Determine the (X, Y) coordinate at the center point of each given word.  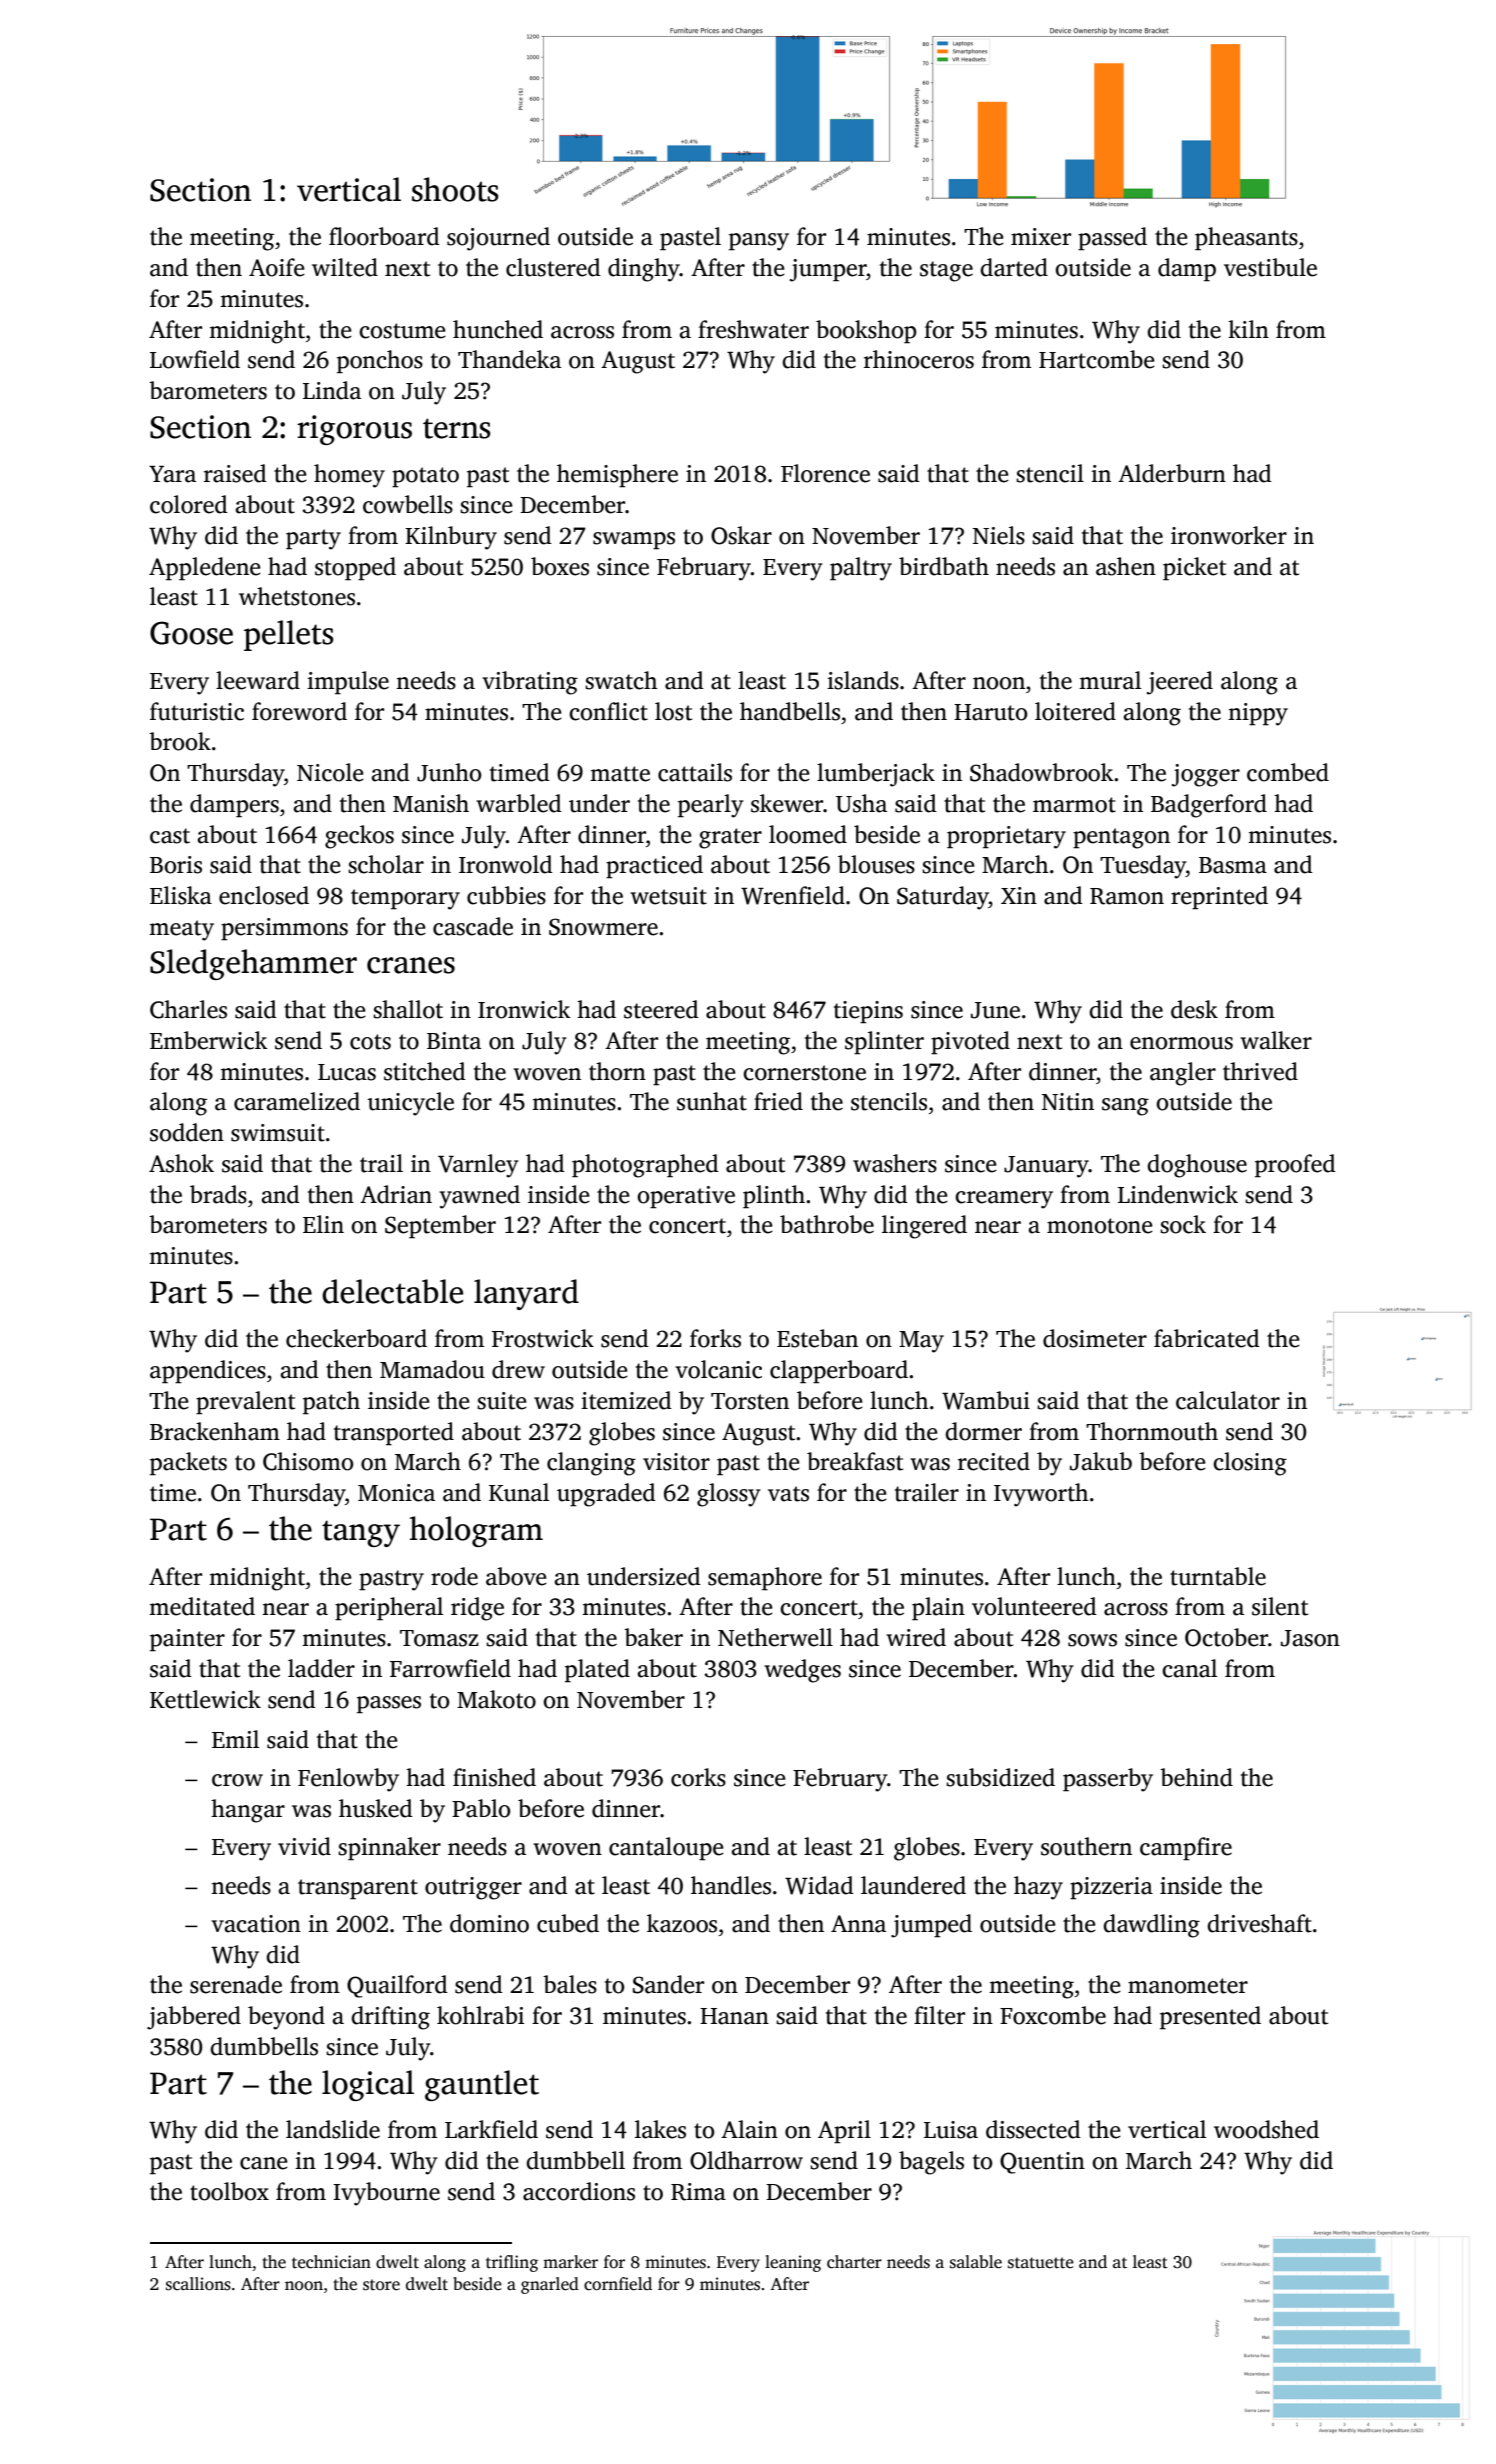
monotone (1100, 1226)
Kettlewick (205, 1699)
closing (1250, 1464)
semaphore (765, 1579)
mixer (1041, 237)
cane (264, 2163)
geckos (359, 837)
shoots (455, 189)
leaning (793, 2263)
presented (1210, 2018)
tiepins (868, 1012)
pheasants (1246, 239)
